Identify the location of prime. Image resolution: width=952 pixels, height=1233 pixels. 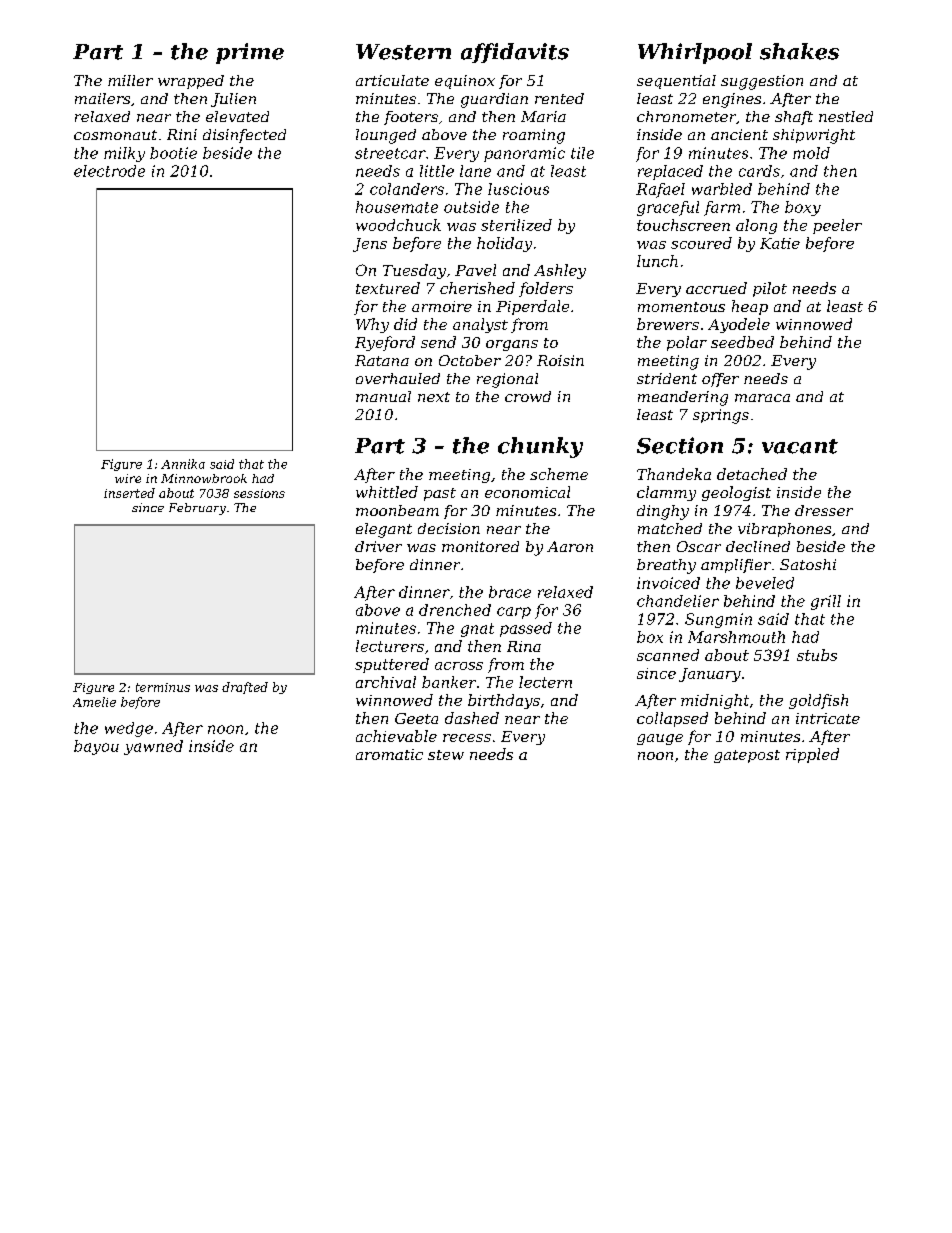
(250, 53).
